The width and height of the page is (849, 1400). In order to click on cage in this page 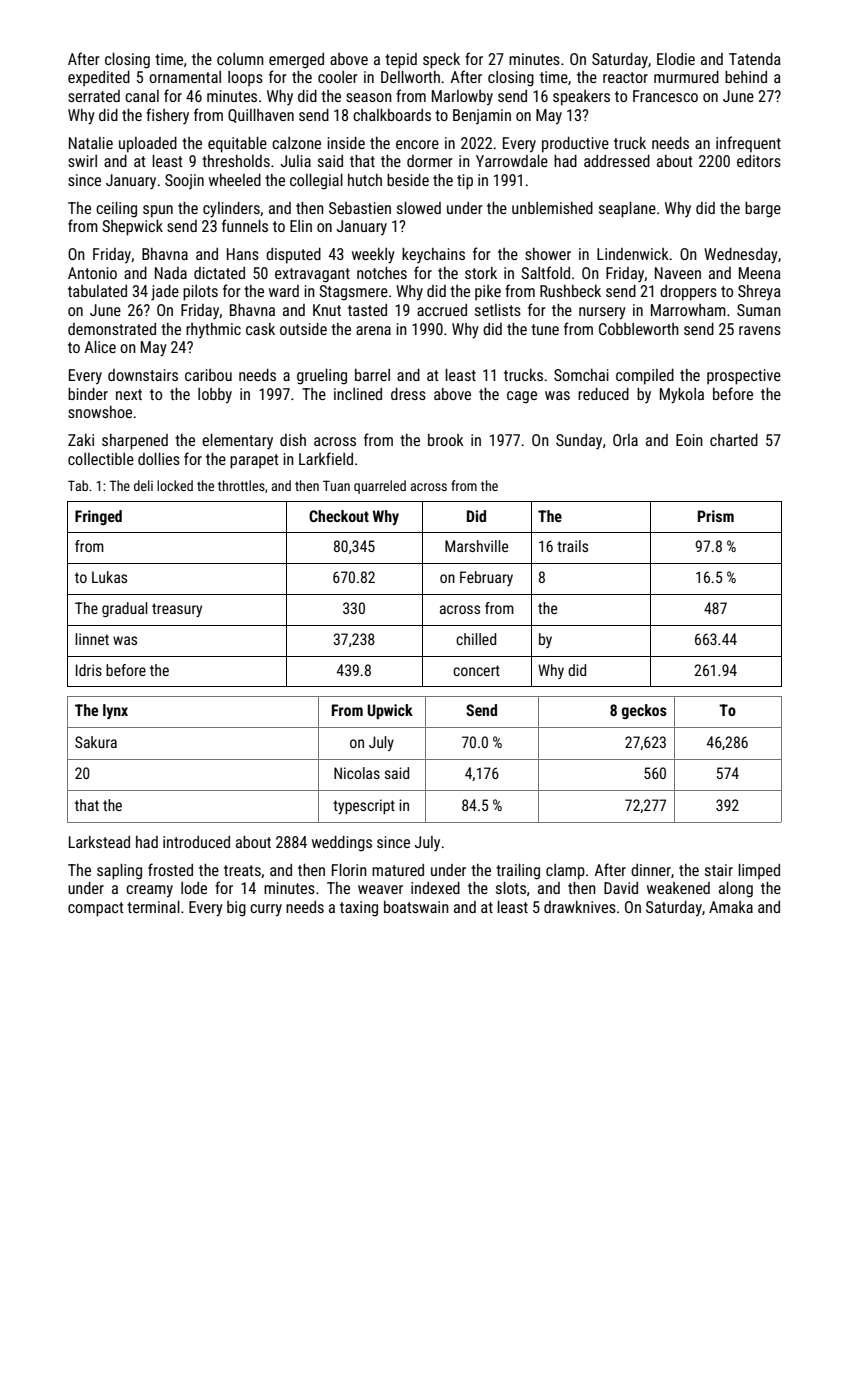, I will do `click(522, 397)`.
